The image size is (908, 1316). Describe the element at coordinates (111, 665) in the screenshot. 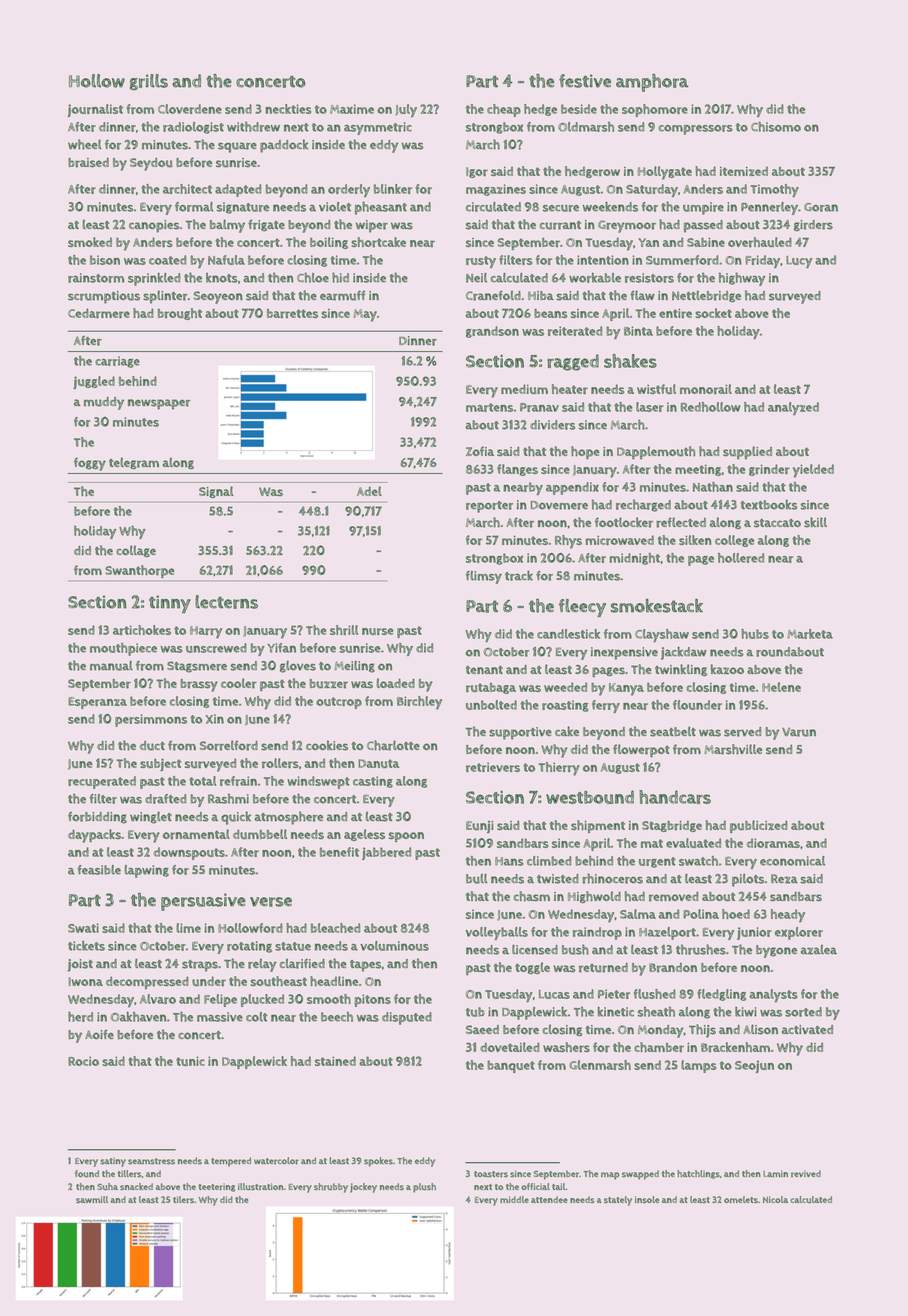

I see `manual` at that location.
